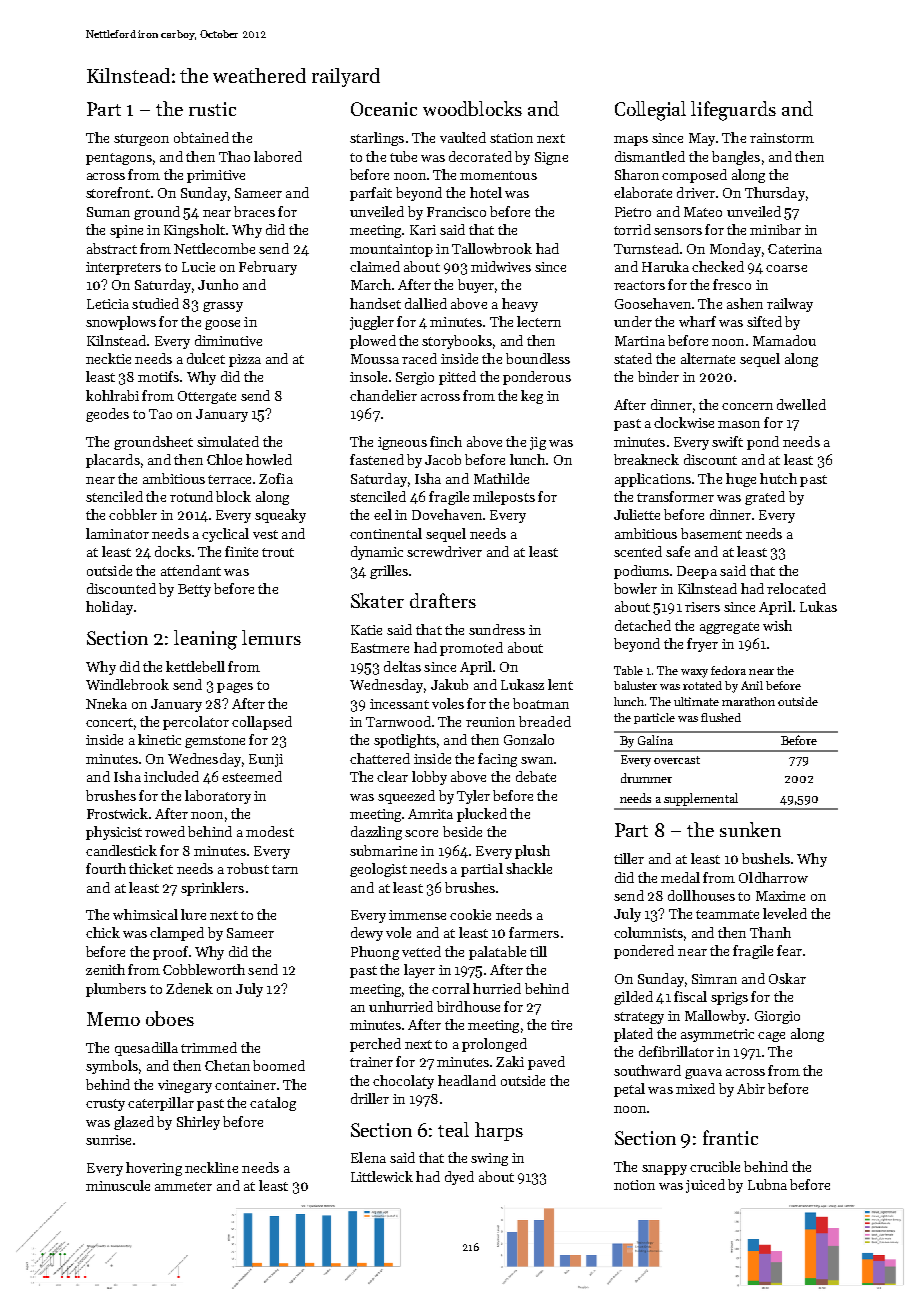 The width and height of the screenshot is (924, 1308). Describe the element at coordinates (561, 1025) in the screenshot. I see `tire` at that location.
